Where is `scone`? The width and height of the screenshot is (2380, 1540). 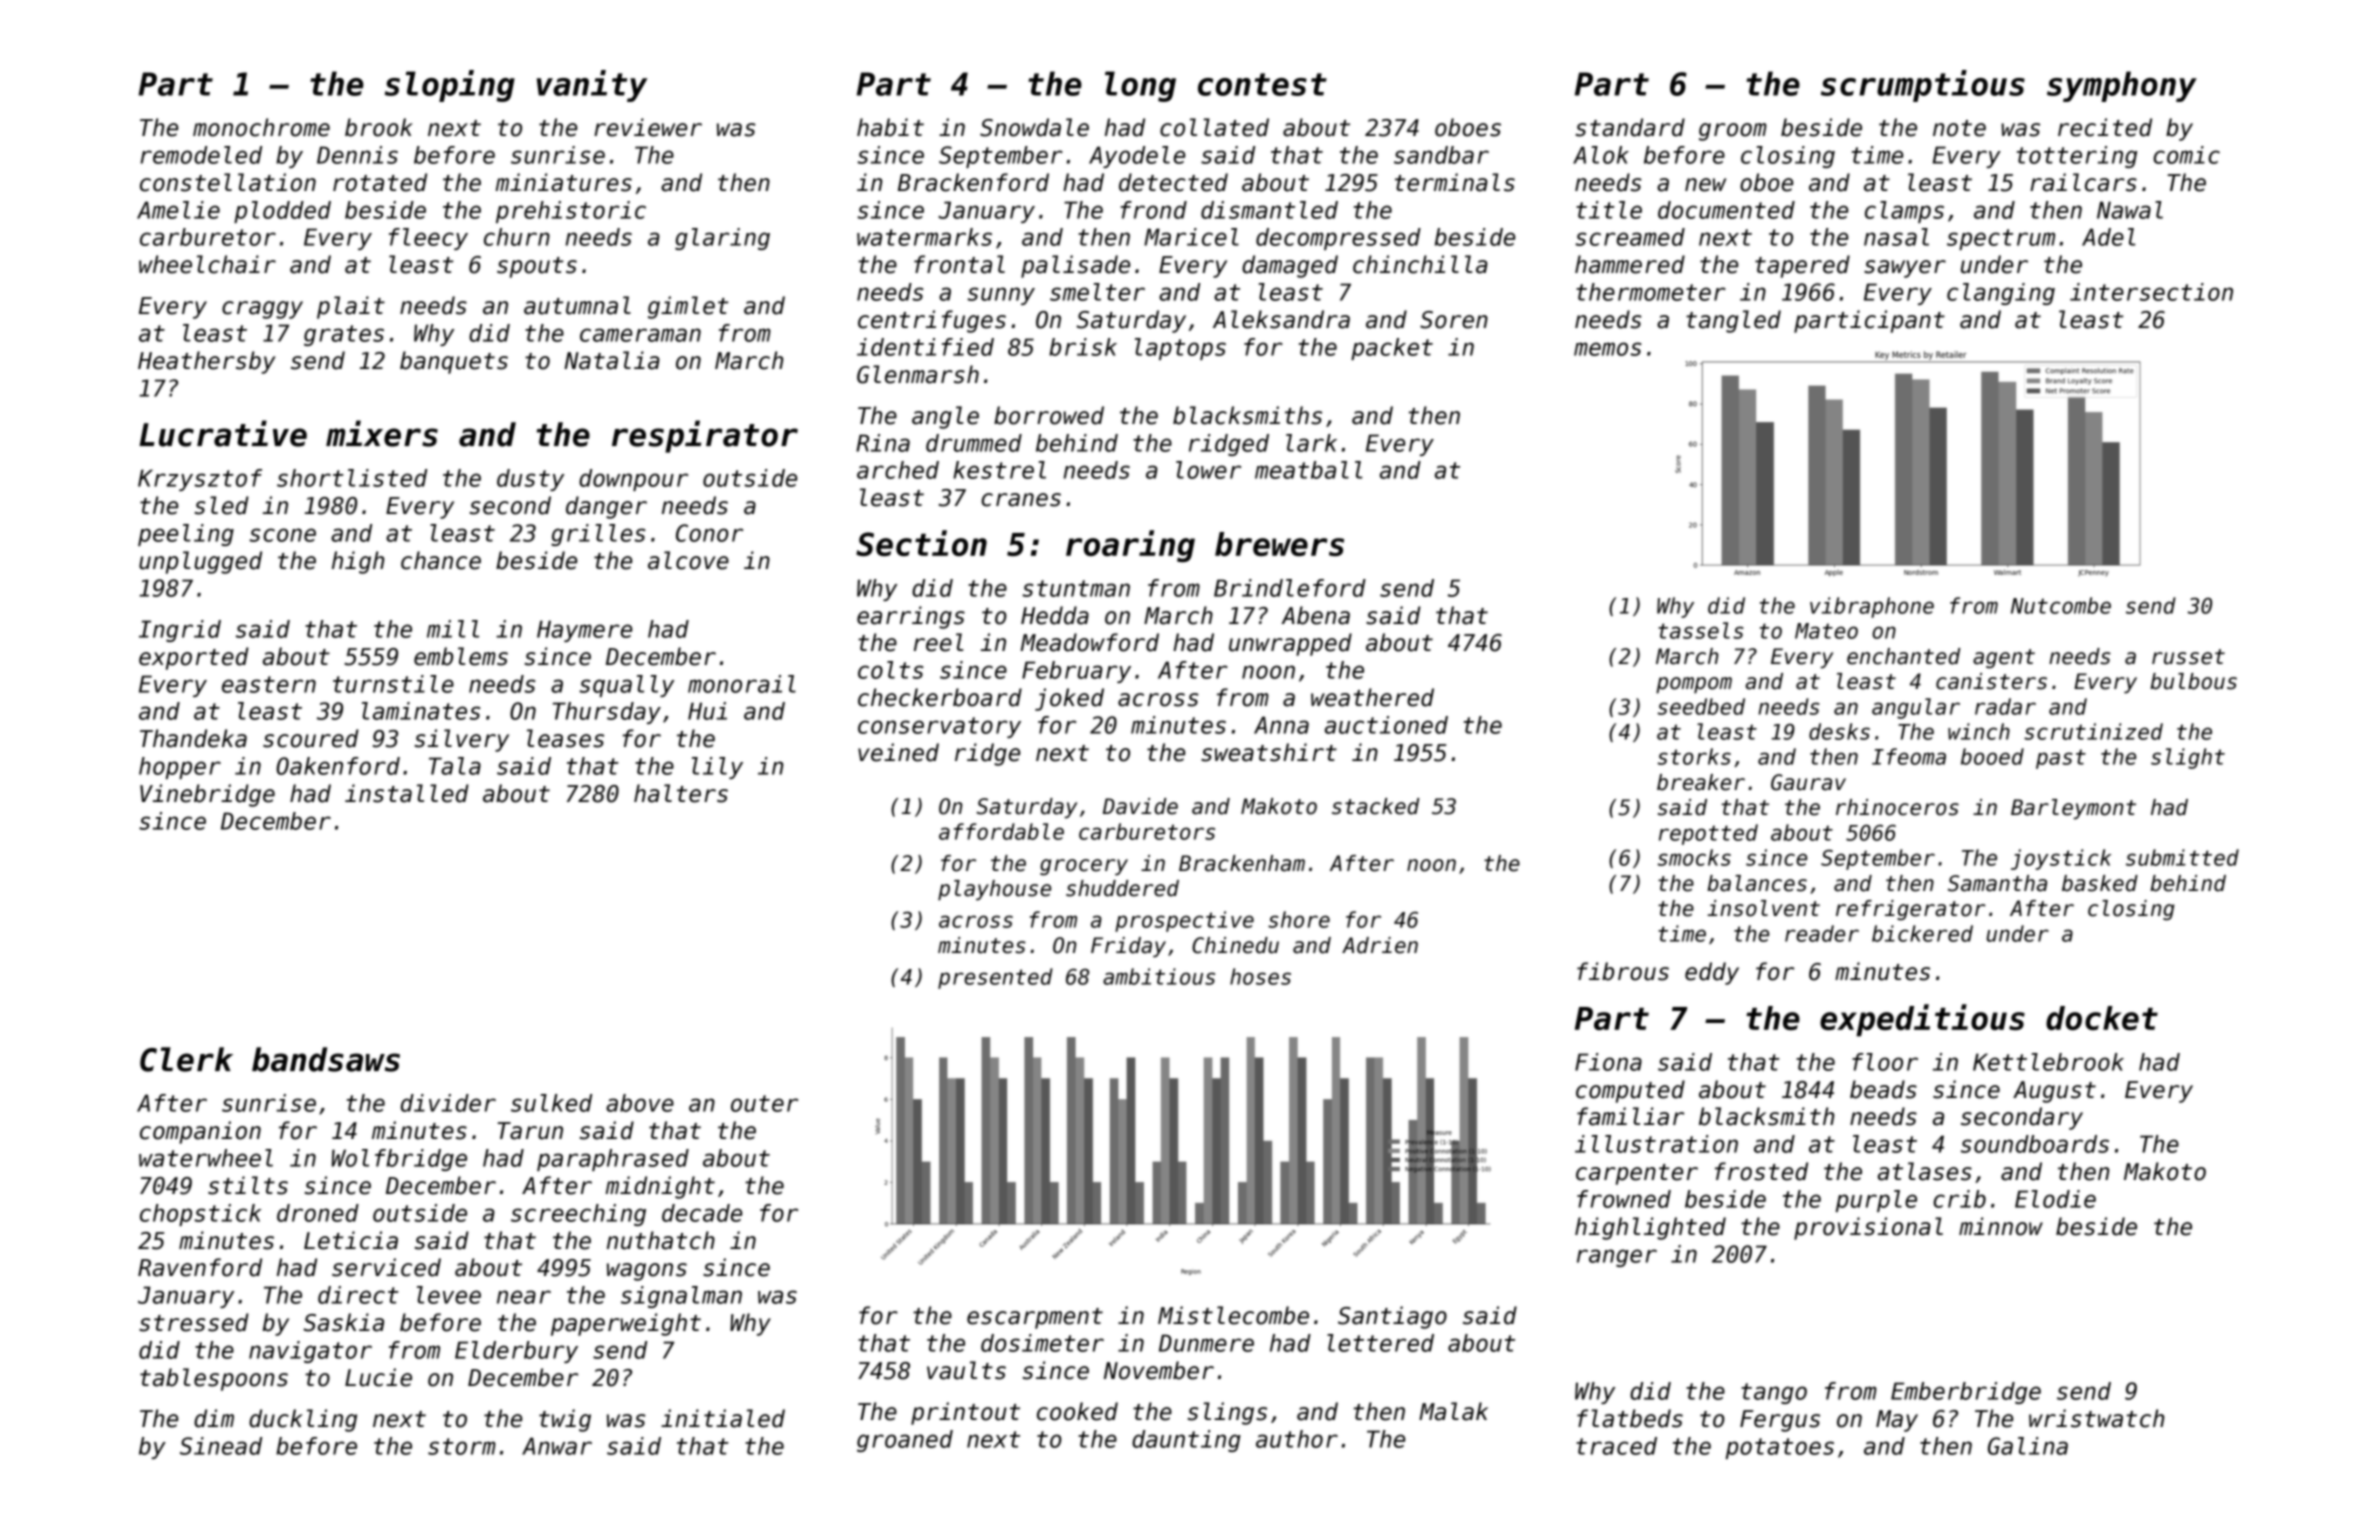 scone is located at coordinates (282, 535).
